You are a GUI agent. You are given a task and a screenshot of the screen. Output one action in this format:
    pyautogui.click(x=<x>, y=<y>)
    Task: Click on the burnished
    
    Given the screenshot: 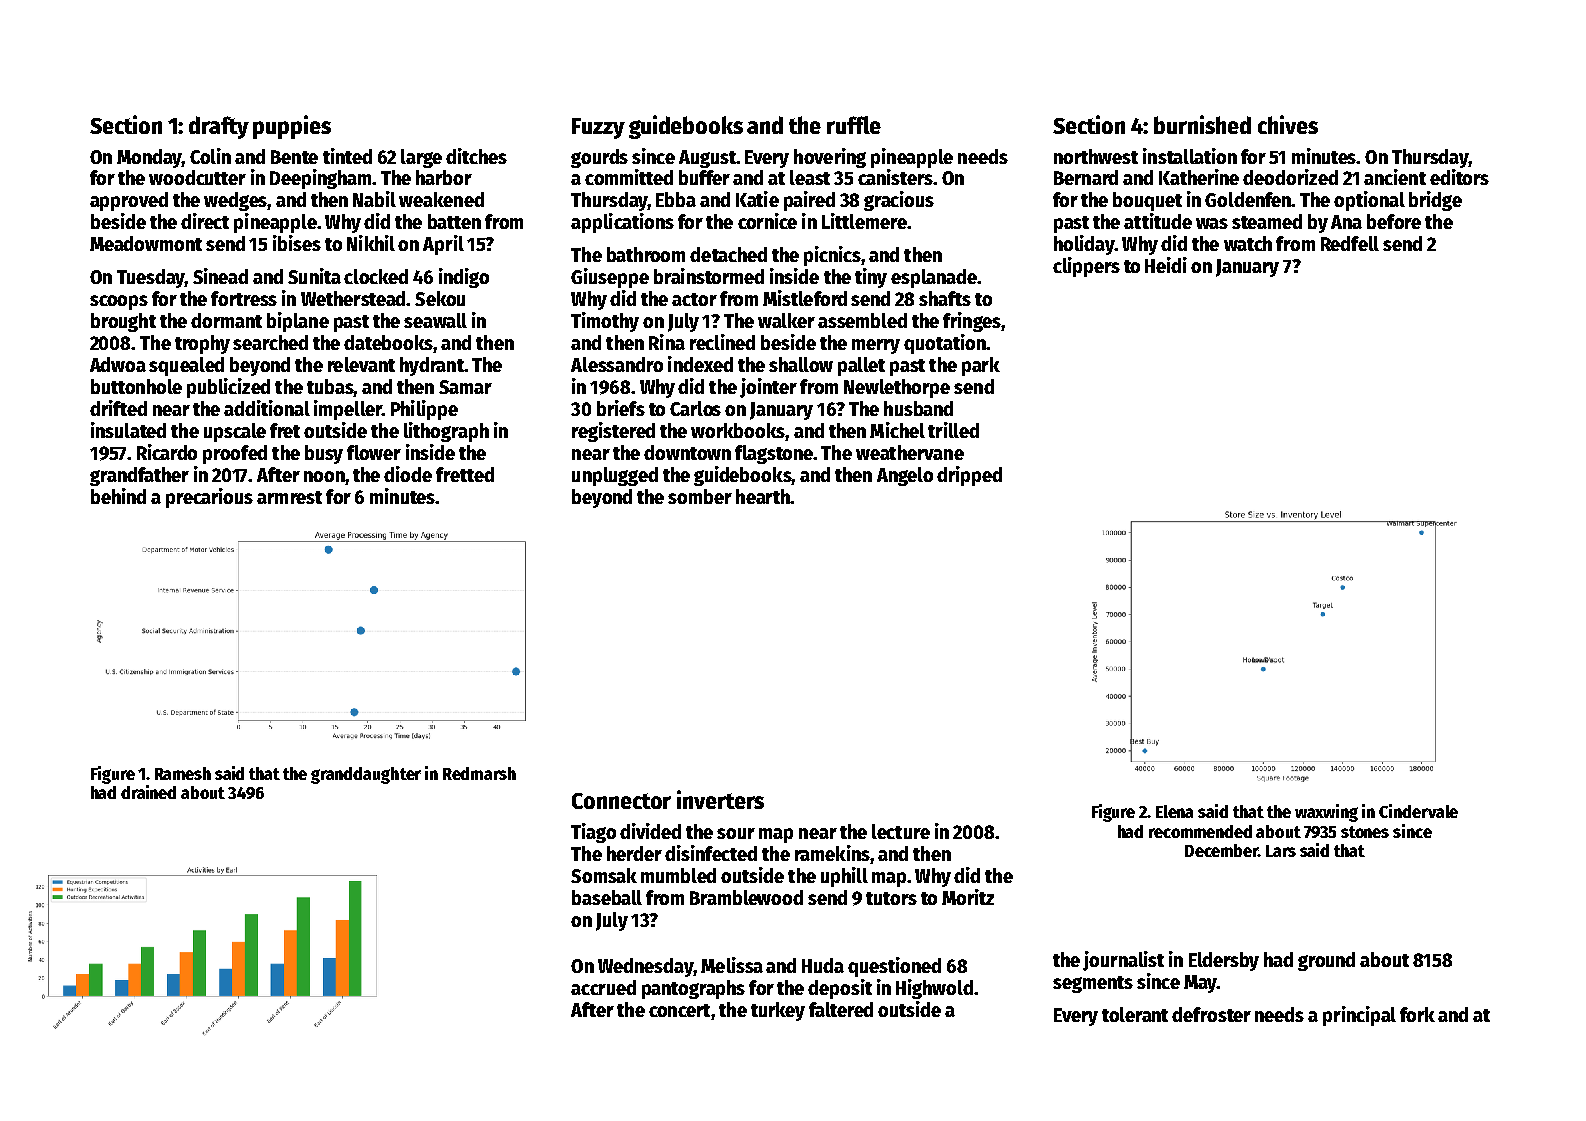 What is the action you would take?
    pyautogui.click(x=1202, y=124)
